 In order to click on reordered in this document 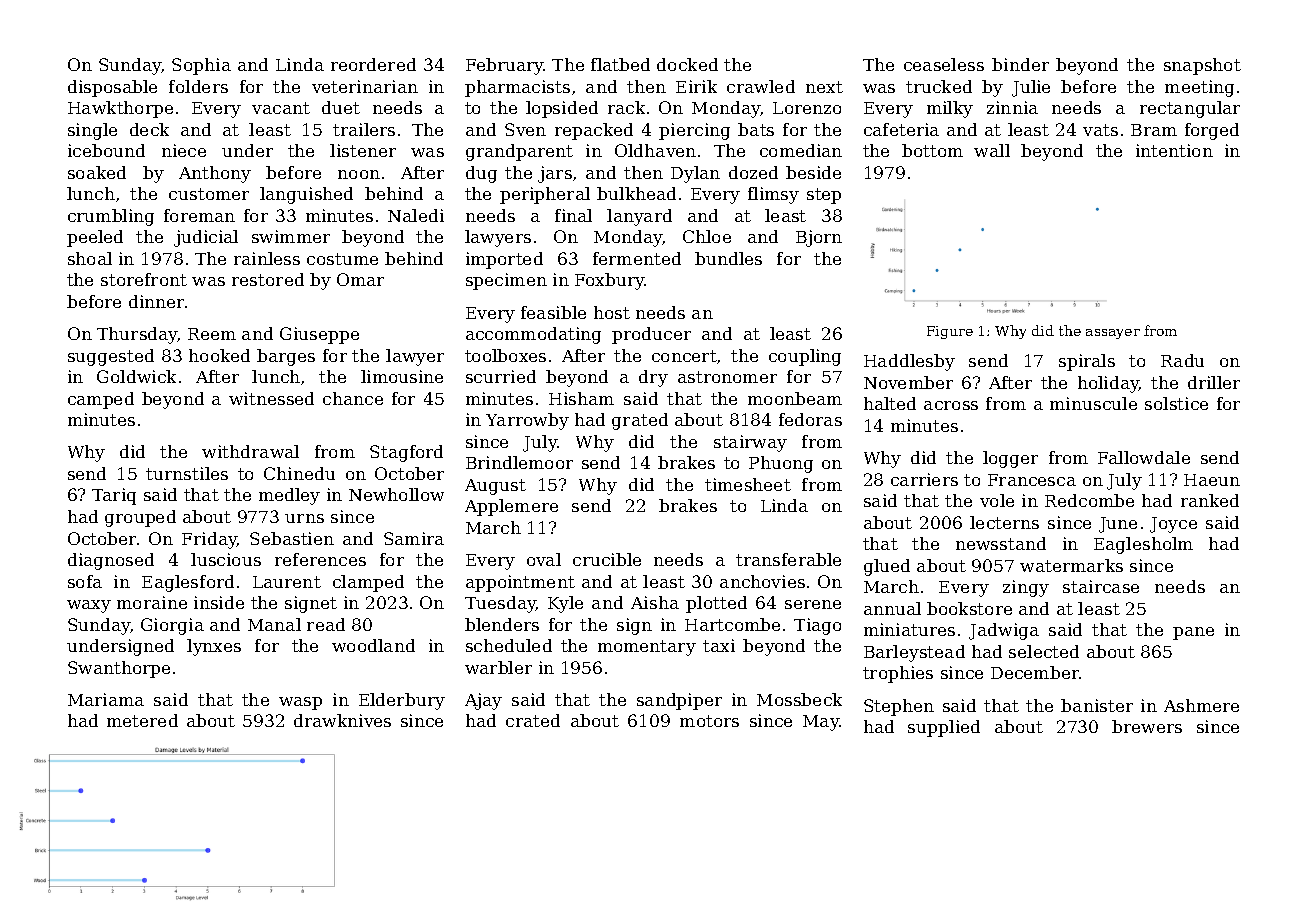, I will do `click(373, 64)`.
